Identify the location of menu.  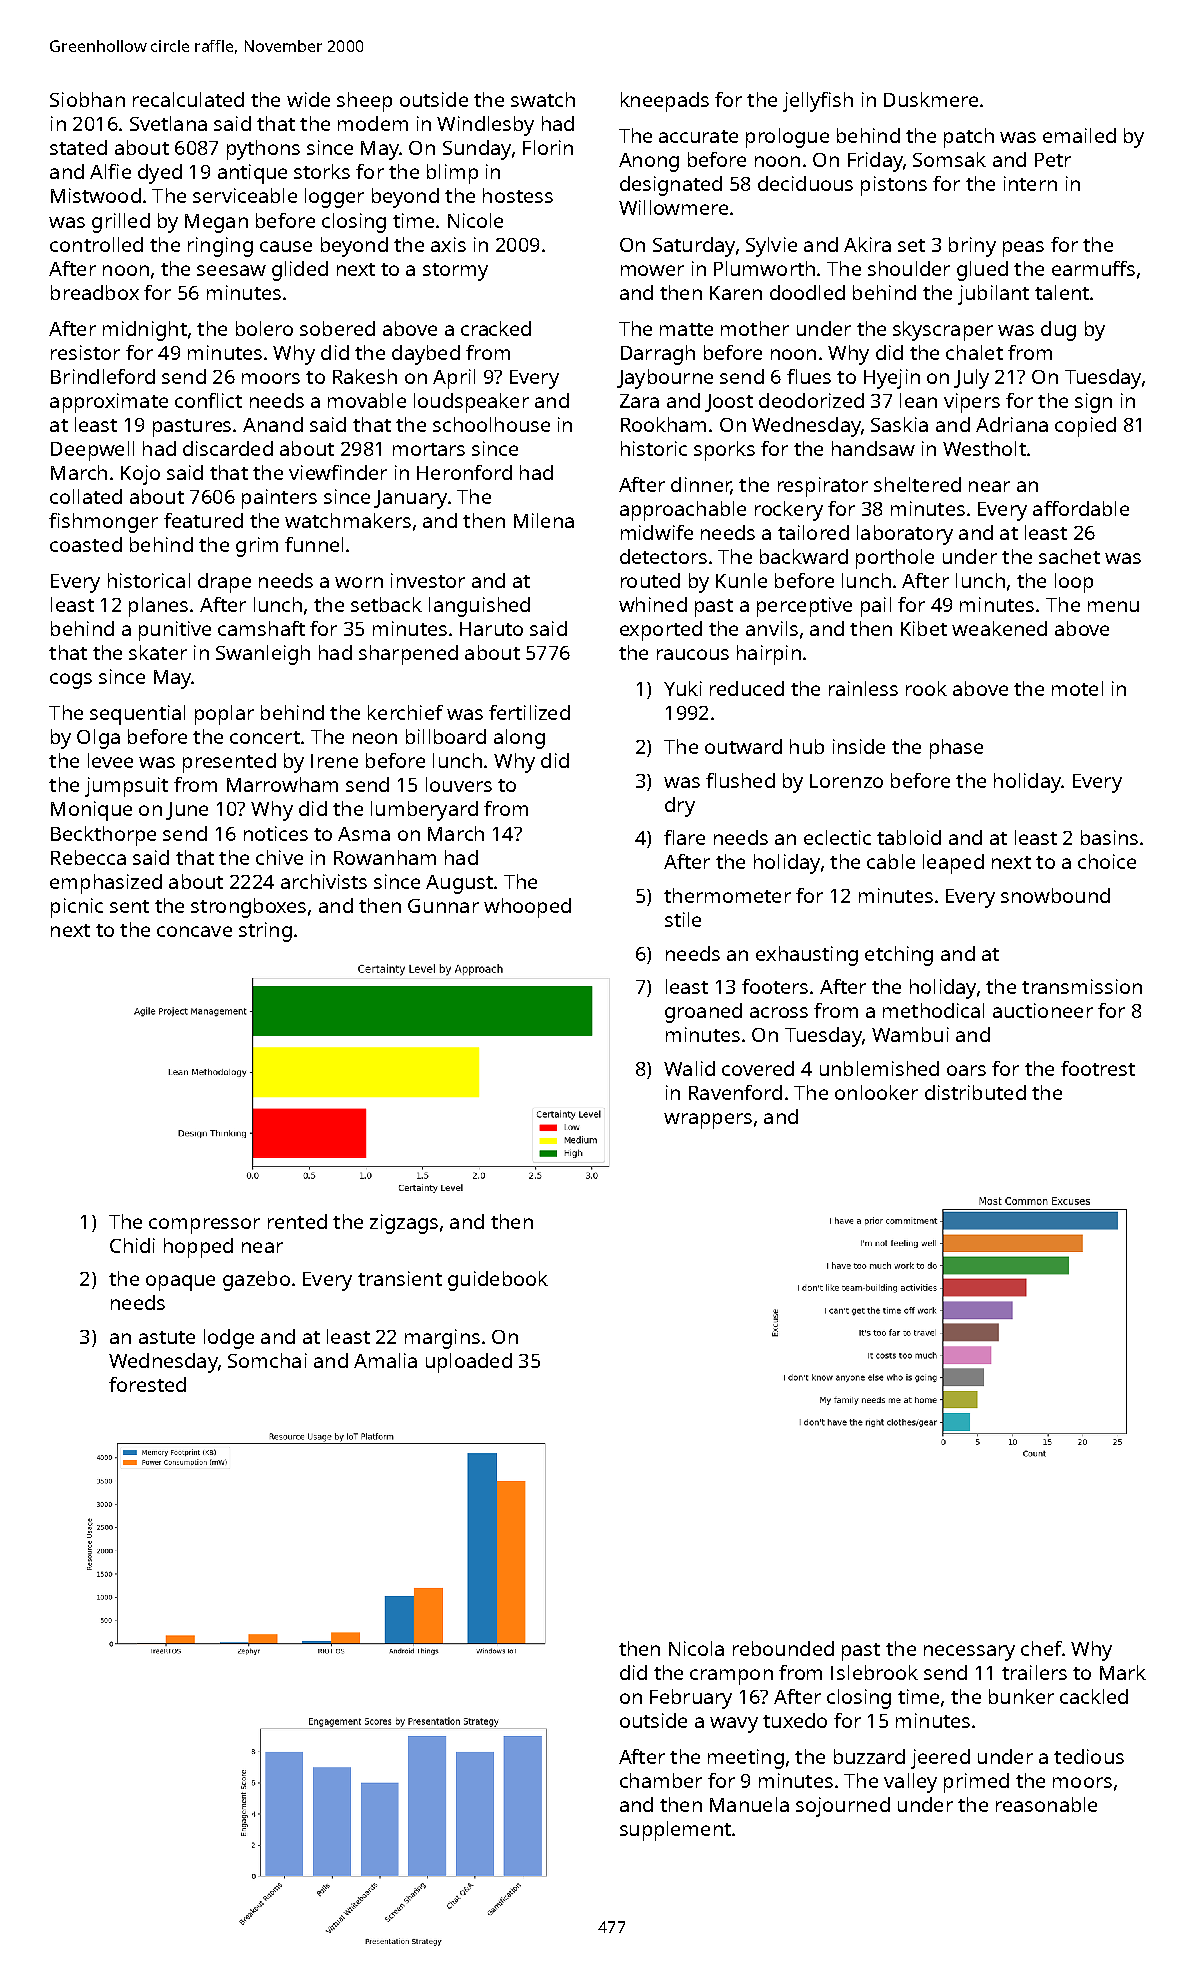
(1113, 606).
